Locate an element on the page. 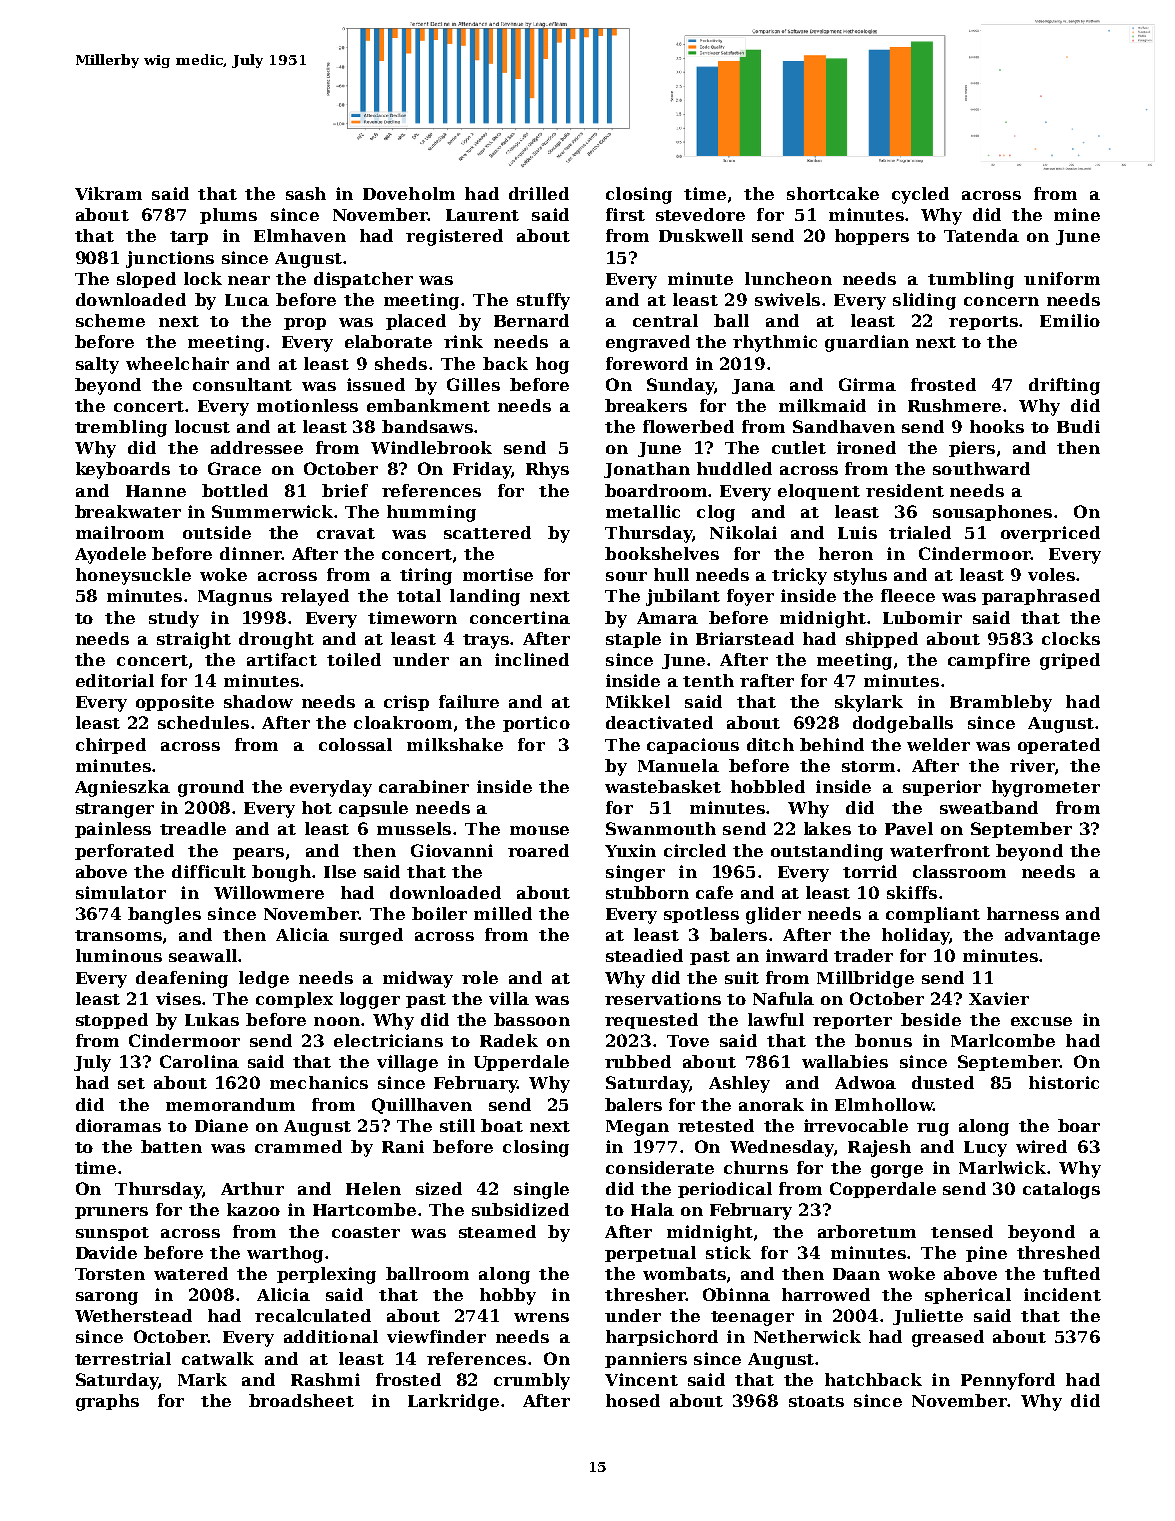  advantage is located at coordinates (1052, 936).
